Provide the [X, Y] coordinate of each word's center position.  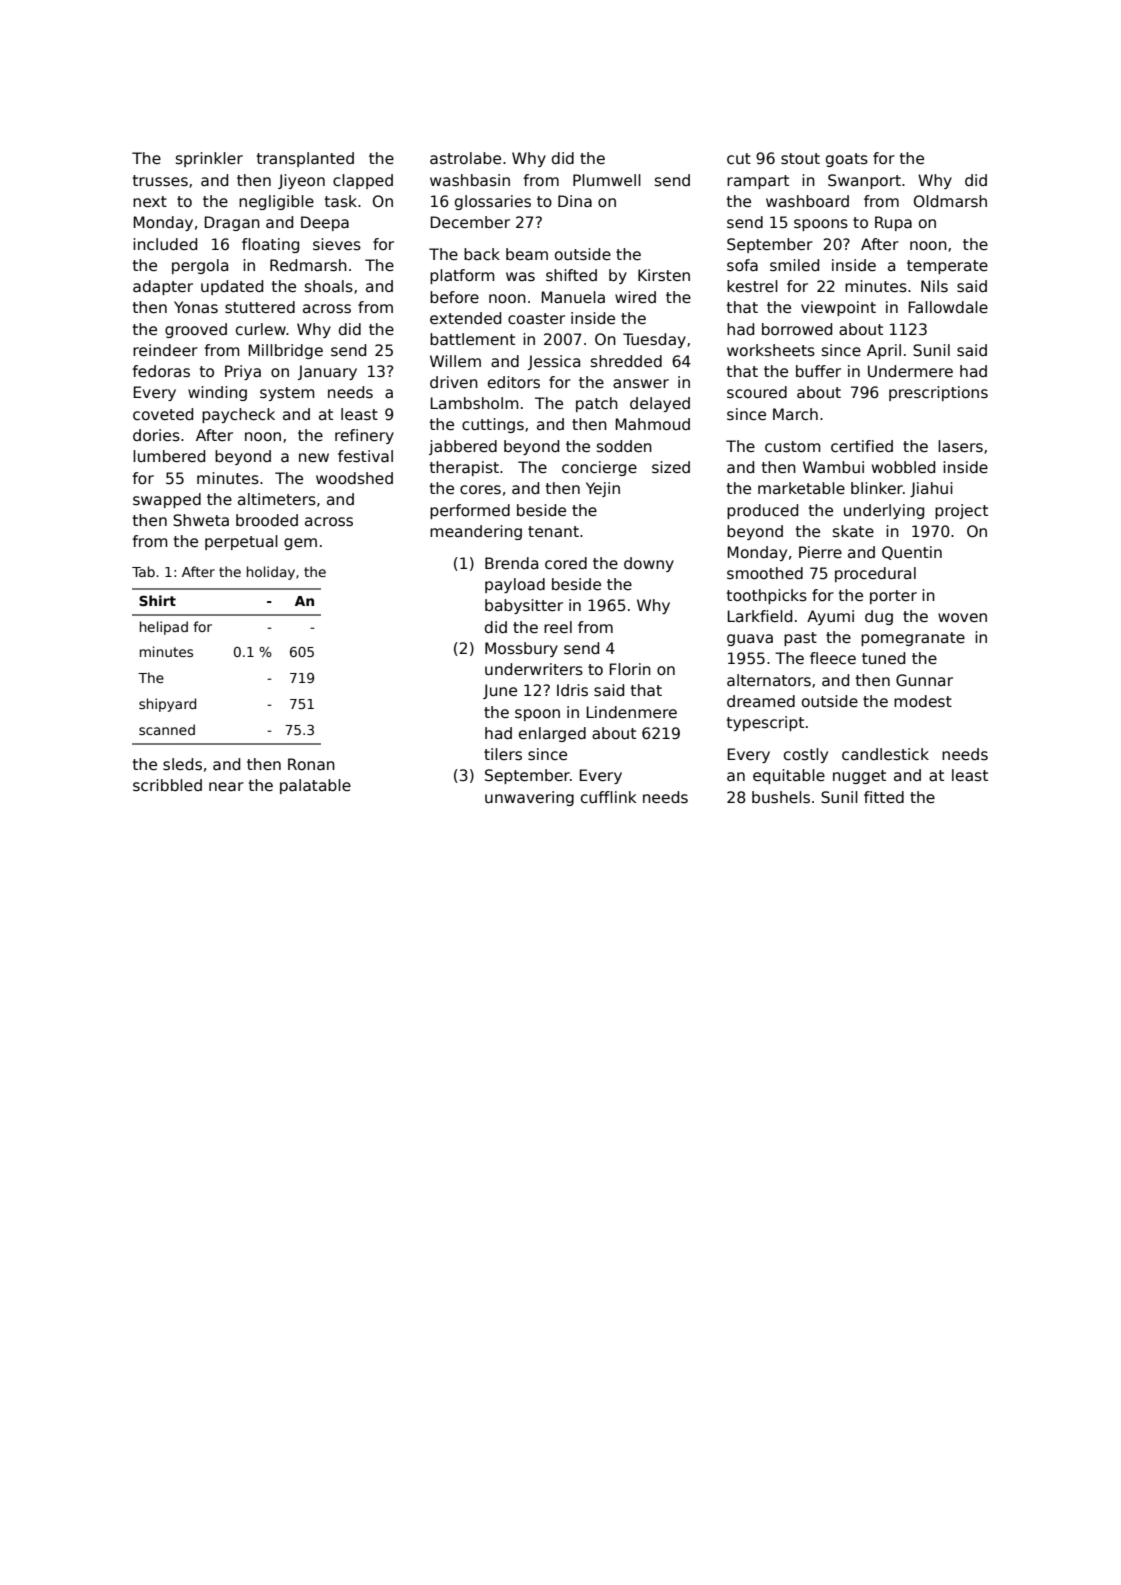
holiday [271, 573]
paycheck [238, 415]
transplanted [305, 159]
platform [462, 276]
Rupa [893, 223]
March [795, 414]
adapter [163, 287]
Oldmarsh [950, 201]
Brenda [511, 563]
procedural [875, 574]
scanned [167, 729]
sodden [624, 446]
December [470, 222]
